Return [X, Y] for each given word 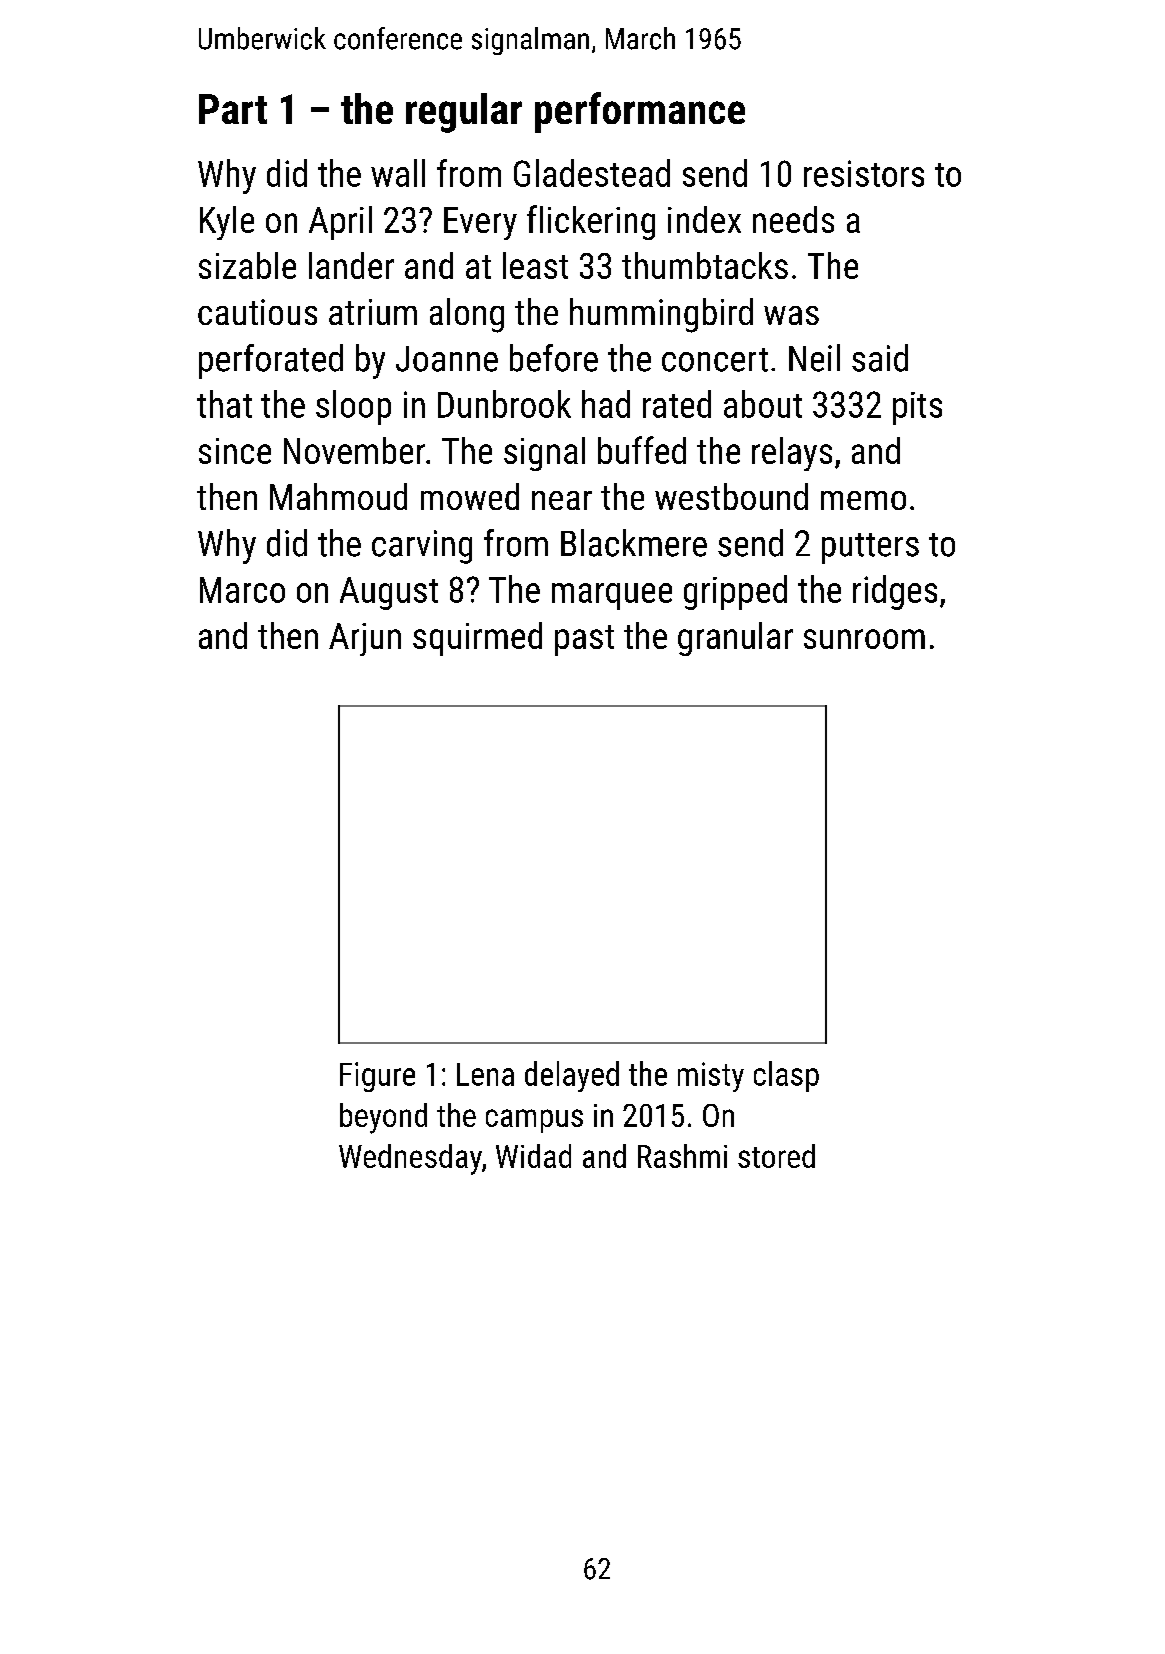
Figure [377, 1077]
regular [464, 113]
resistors [864, 173]
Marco [242, 590]
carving [422, 547]
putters [870, 548]
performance [640, 112]
